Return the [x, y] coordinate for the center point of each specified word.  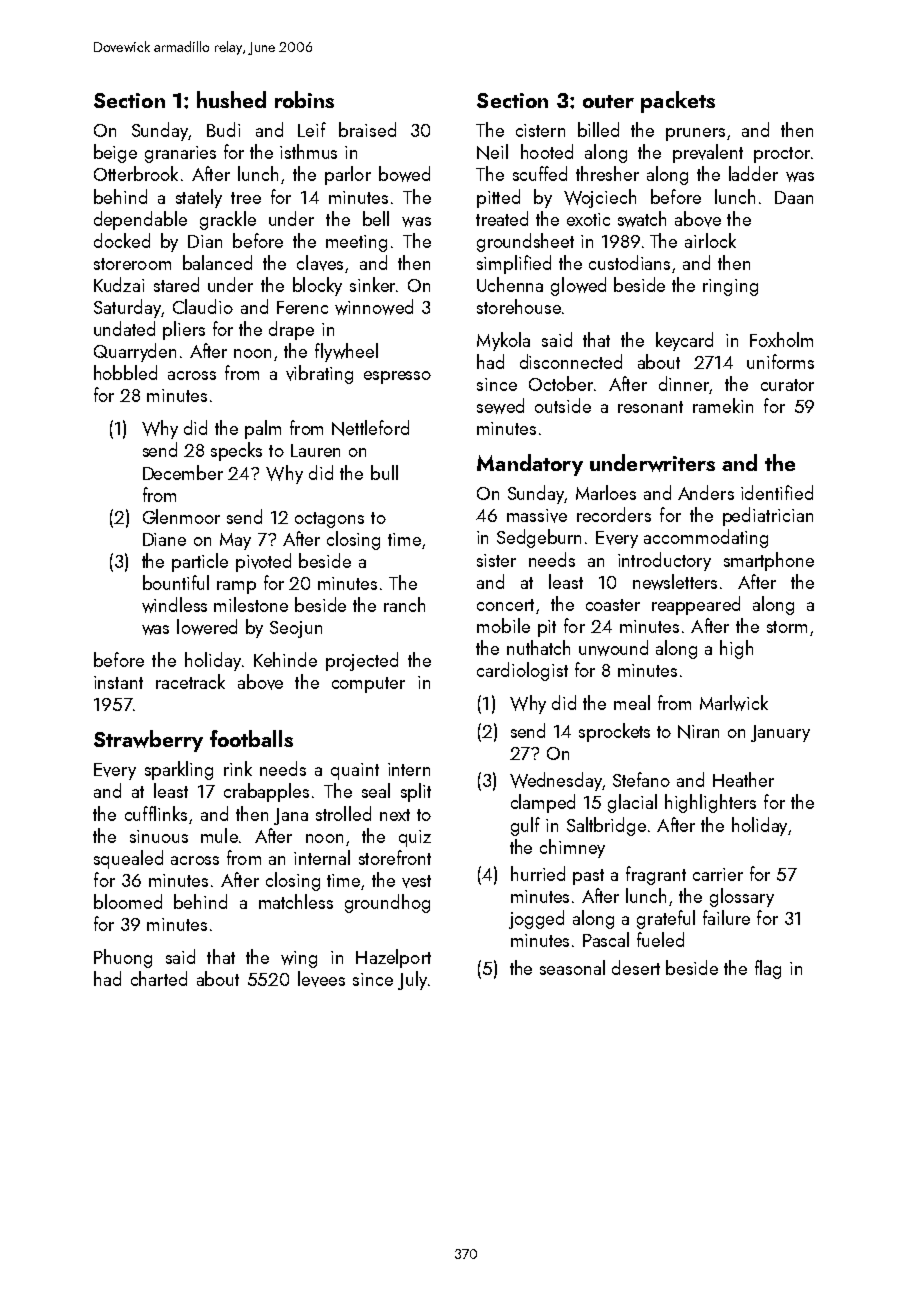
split [416, 792]
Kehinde [285, 659]
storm [787, 627]
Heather [743, 779]
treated [502, 218]
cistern [540, 130]
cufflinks [156, 813]
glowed [578, 286]
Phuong [123, 958]
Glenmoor [181, 516]
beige [115, 153]
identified [777, 492]
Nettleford [370, 428]
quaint [355, 771]
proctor [782, 155]
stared [176, 284]
